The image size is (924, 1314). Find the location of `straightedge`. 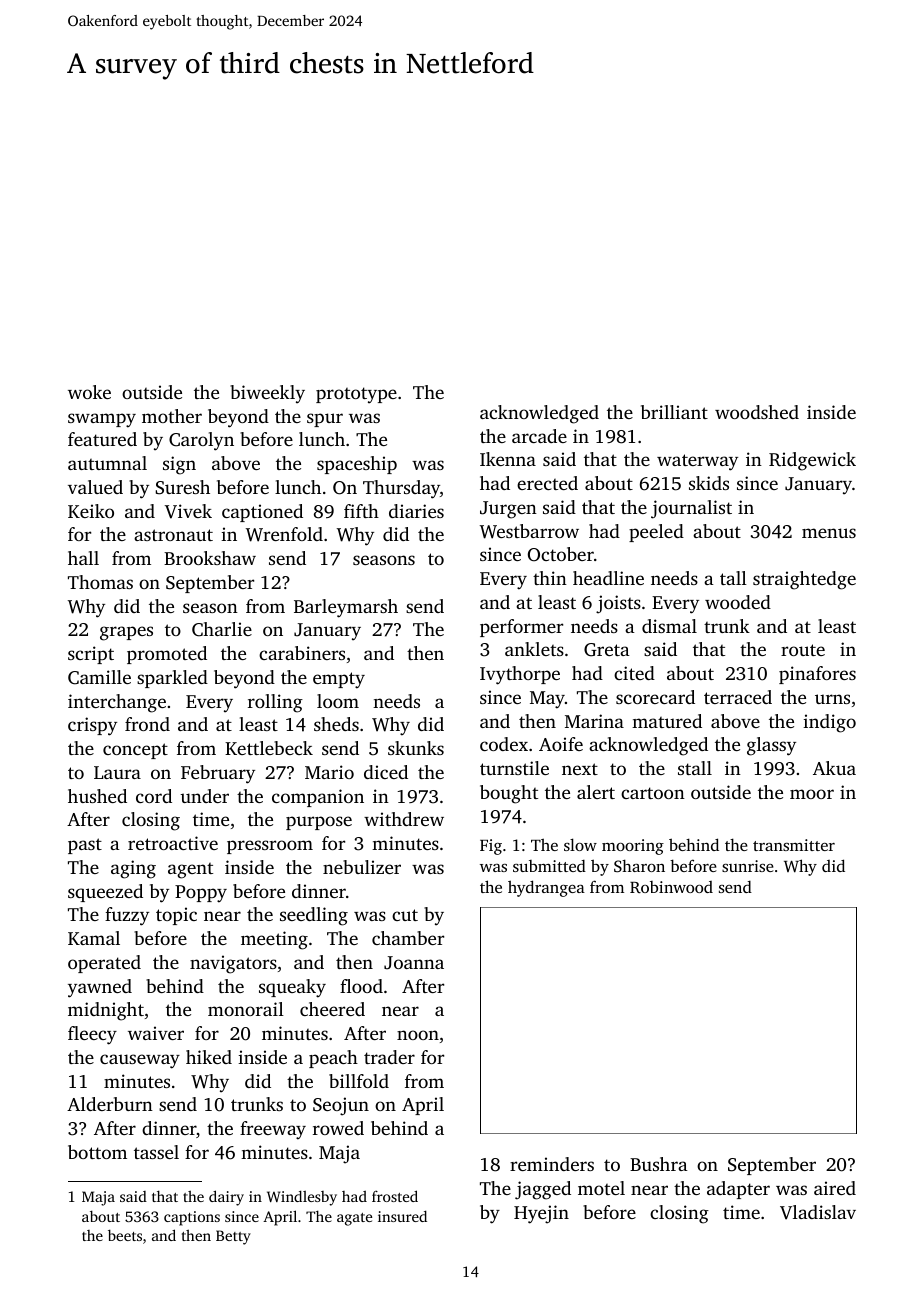

straightedge is located at coordinates (804, 580).
